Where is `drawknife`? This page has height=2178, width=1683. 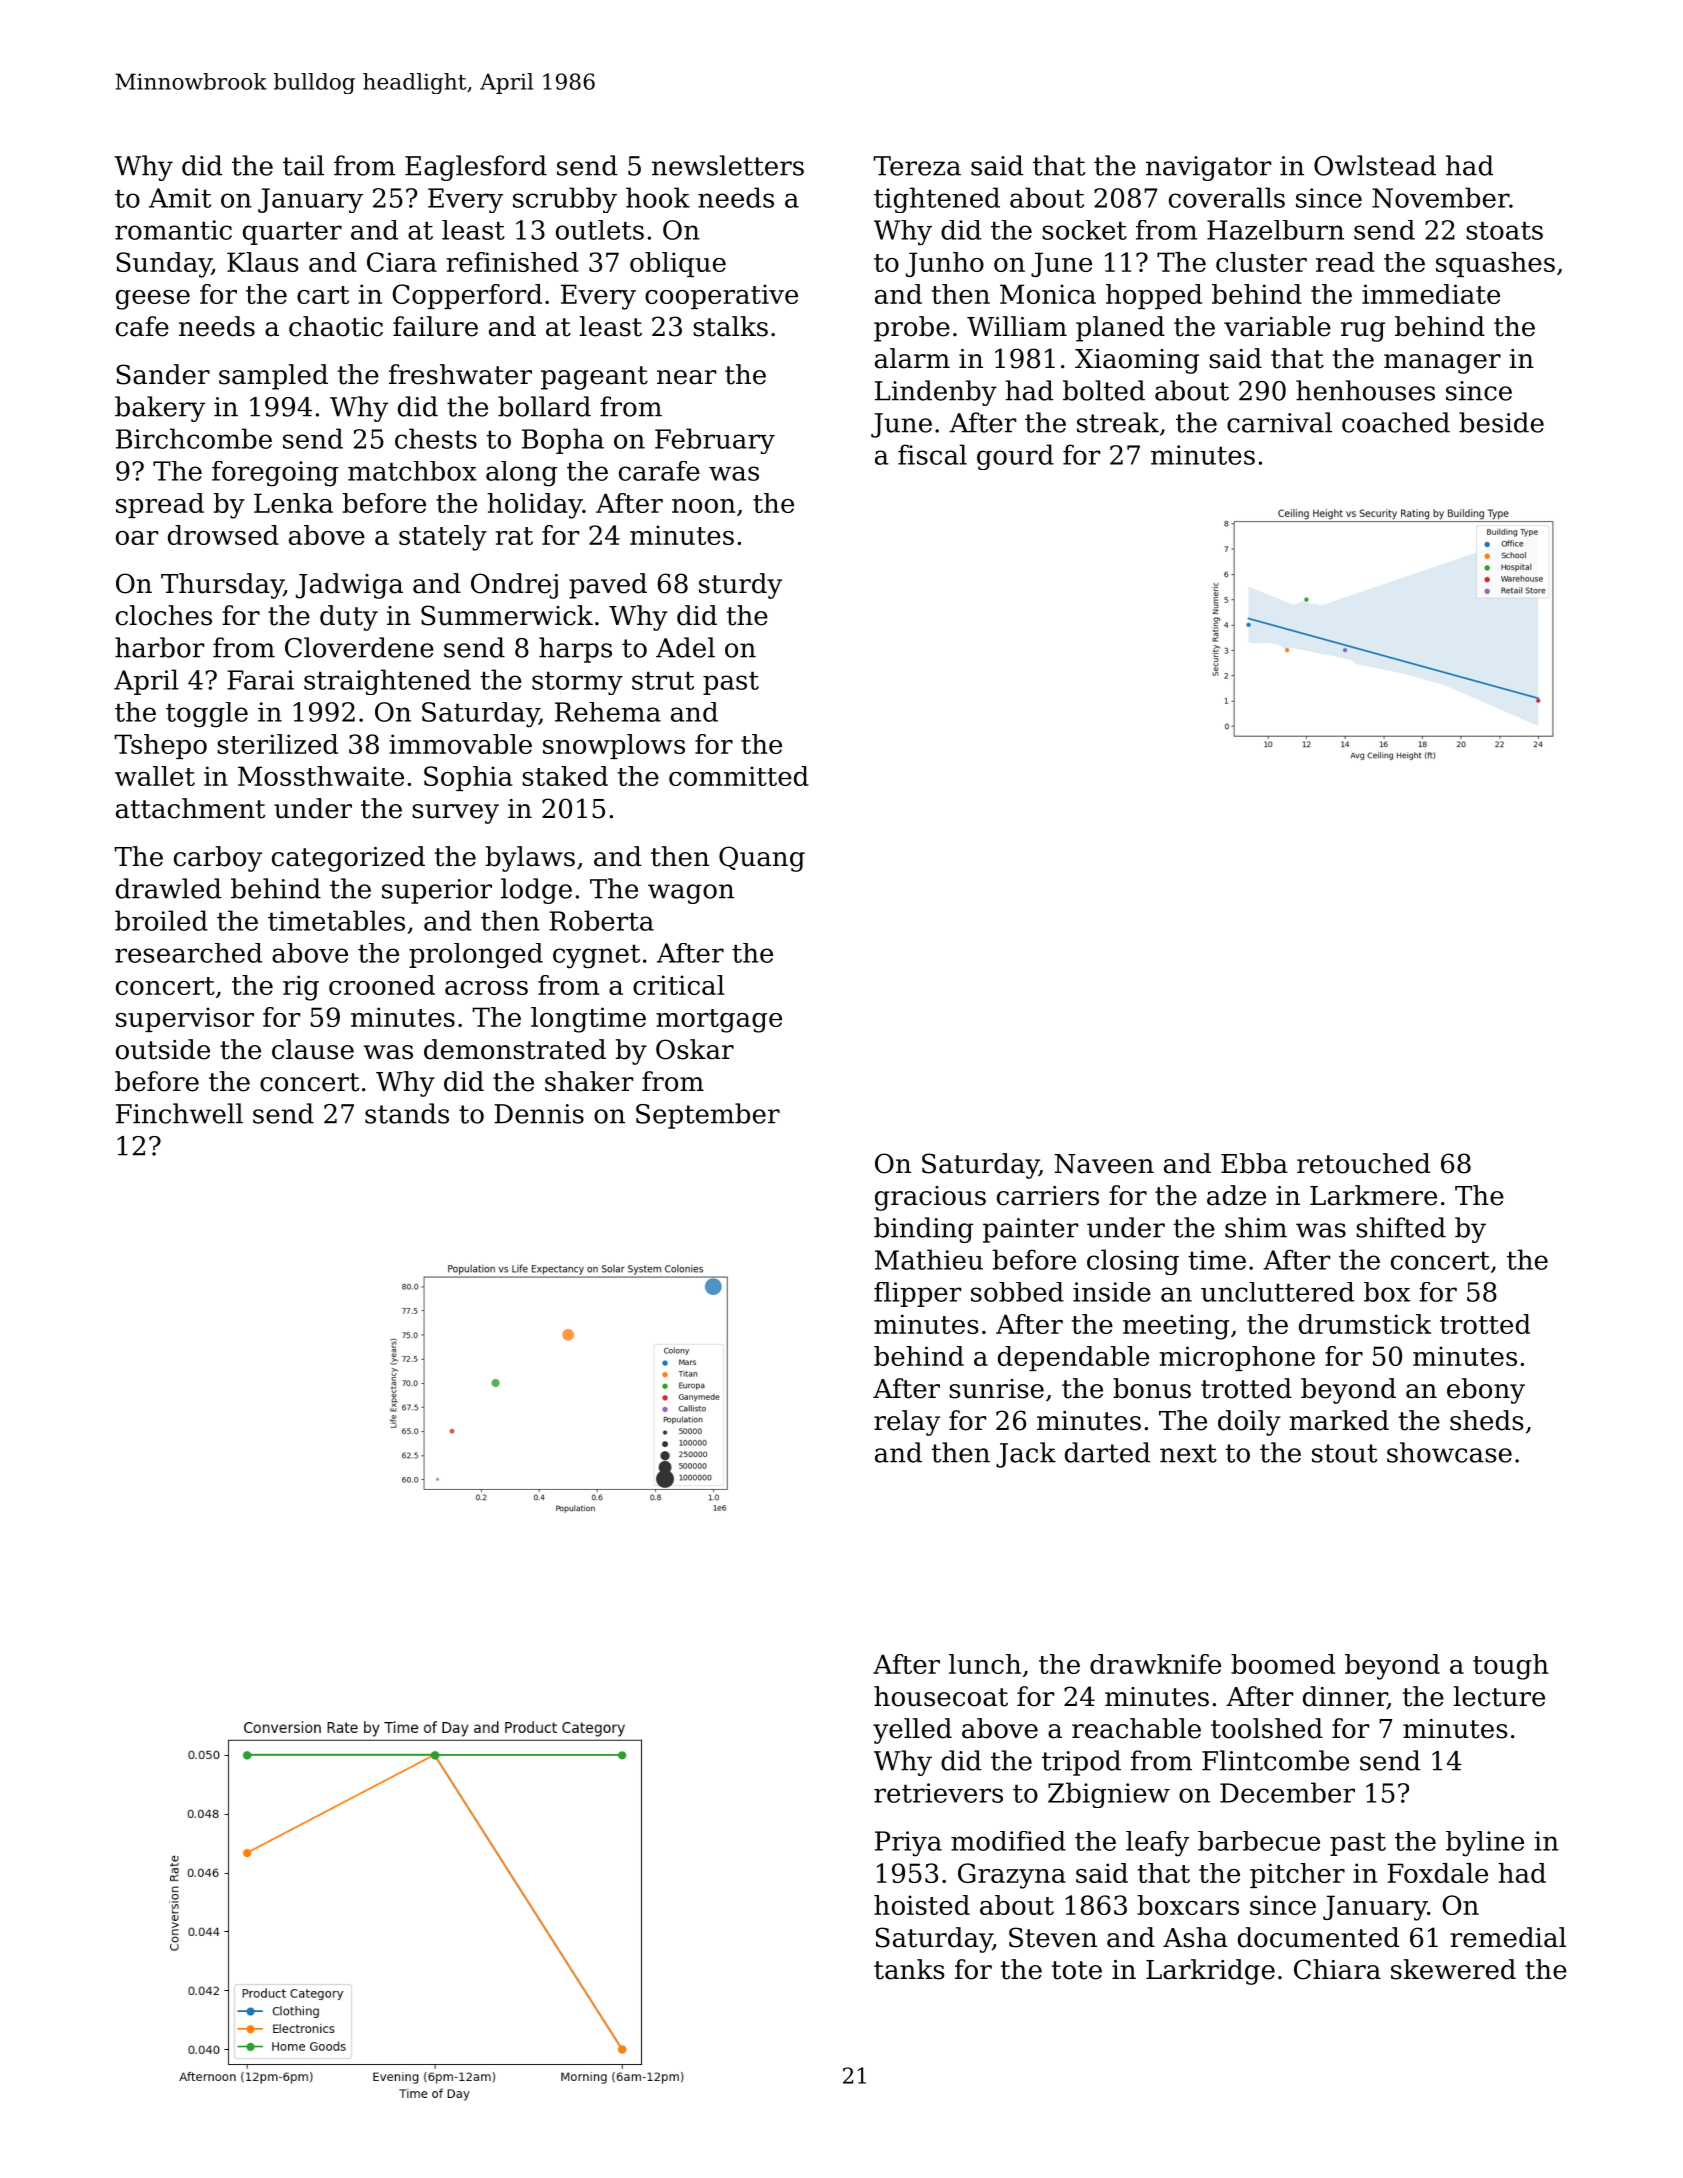
drawknife is located at coordinates (1155, 1664).
